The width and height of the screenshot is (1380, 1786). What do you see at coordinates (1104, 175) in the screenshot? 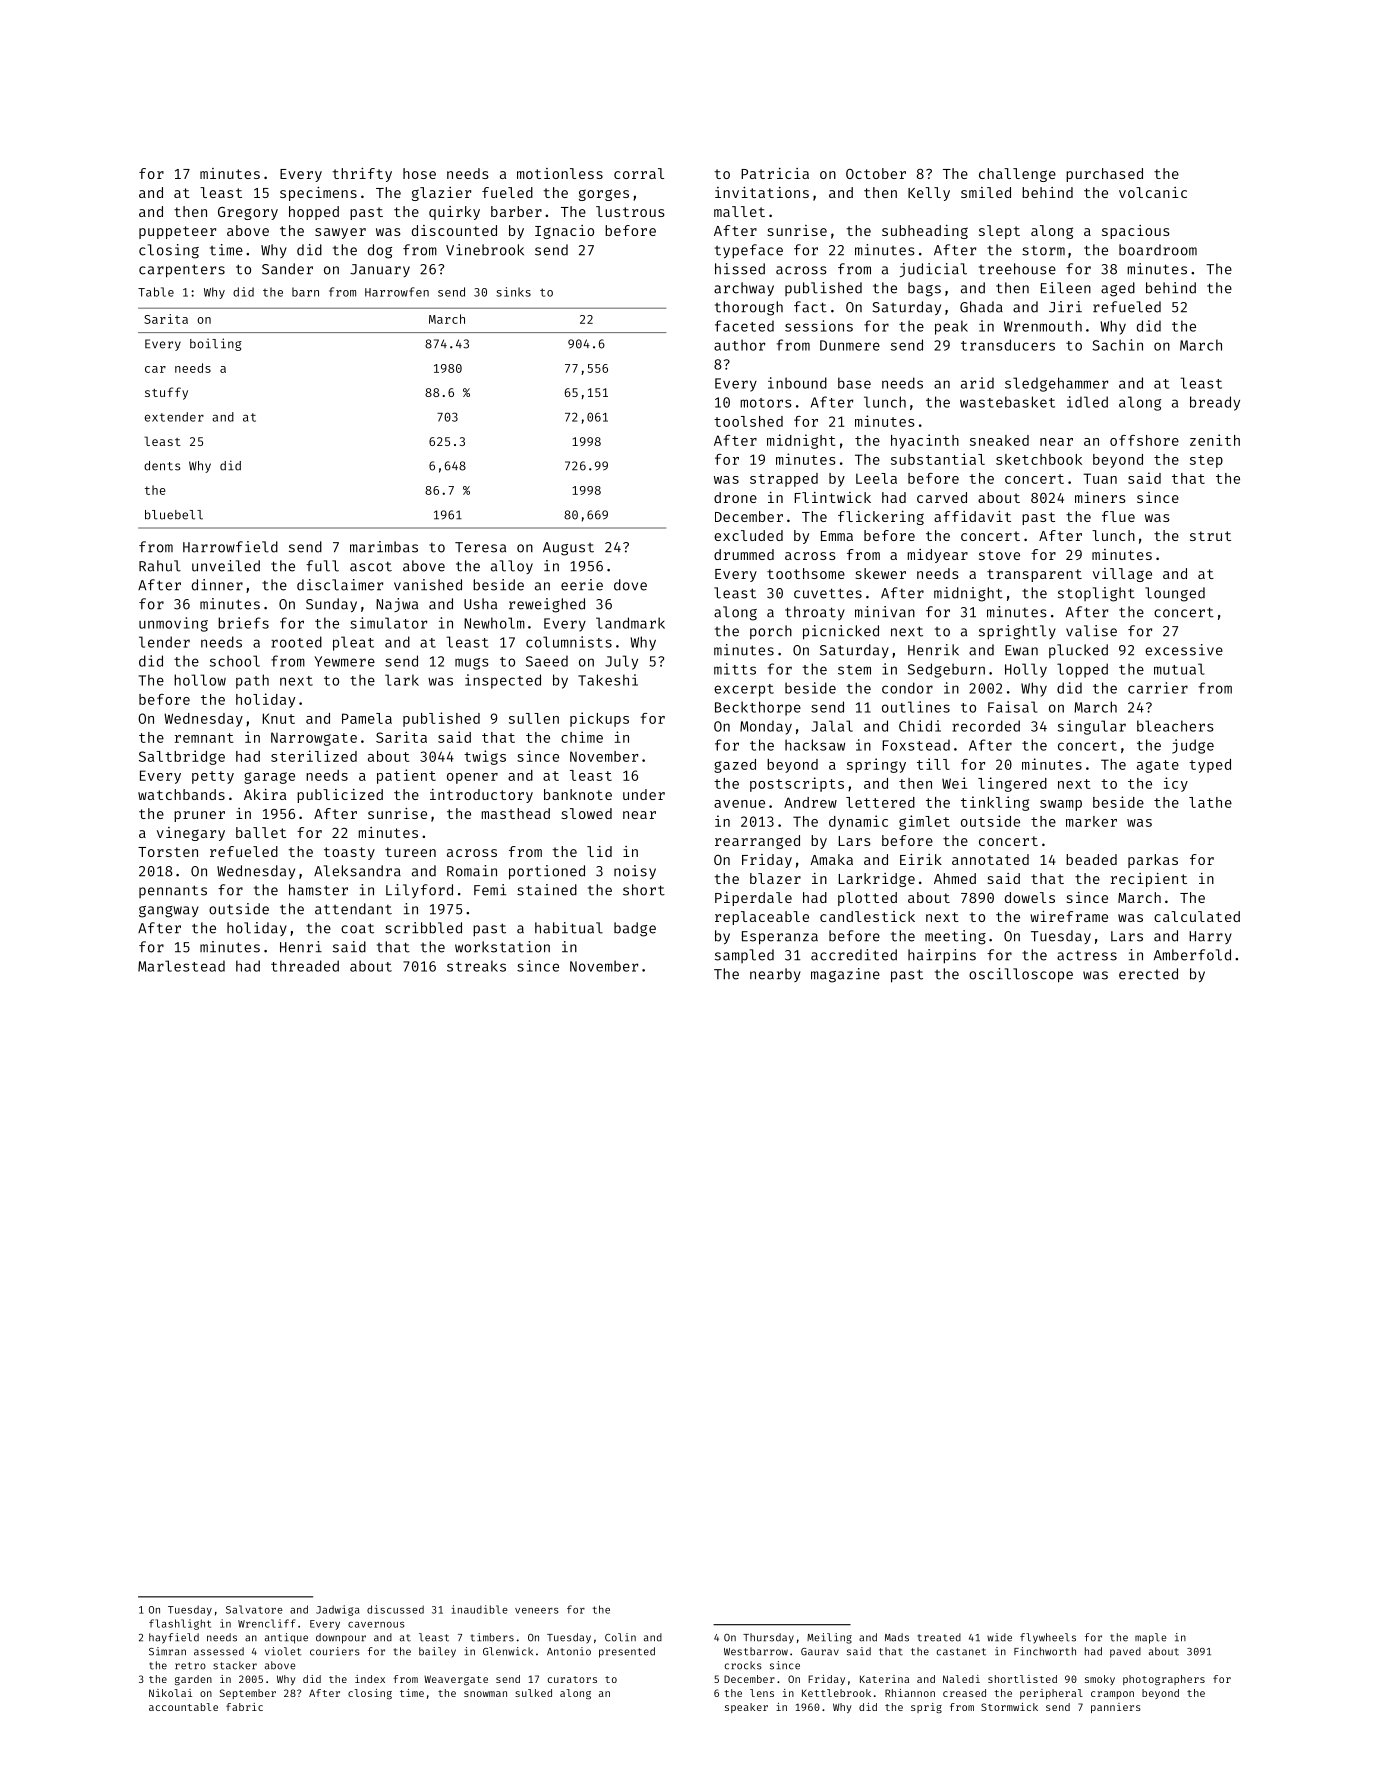
I see `purchased` at bounding box center [1104, 175].
